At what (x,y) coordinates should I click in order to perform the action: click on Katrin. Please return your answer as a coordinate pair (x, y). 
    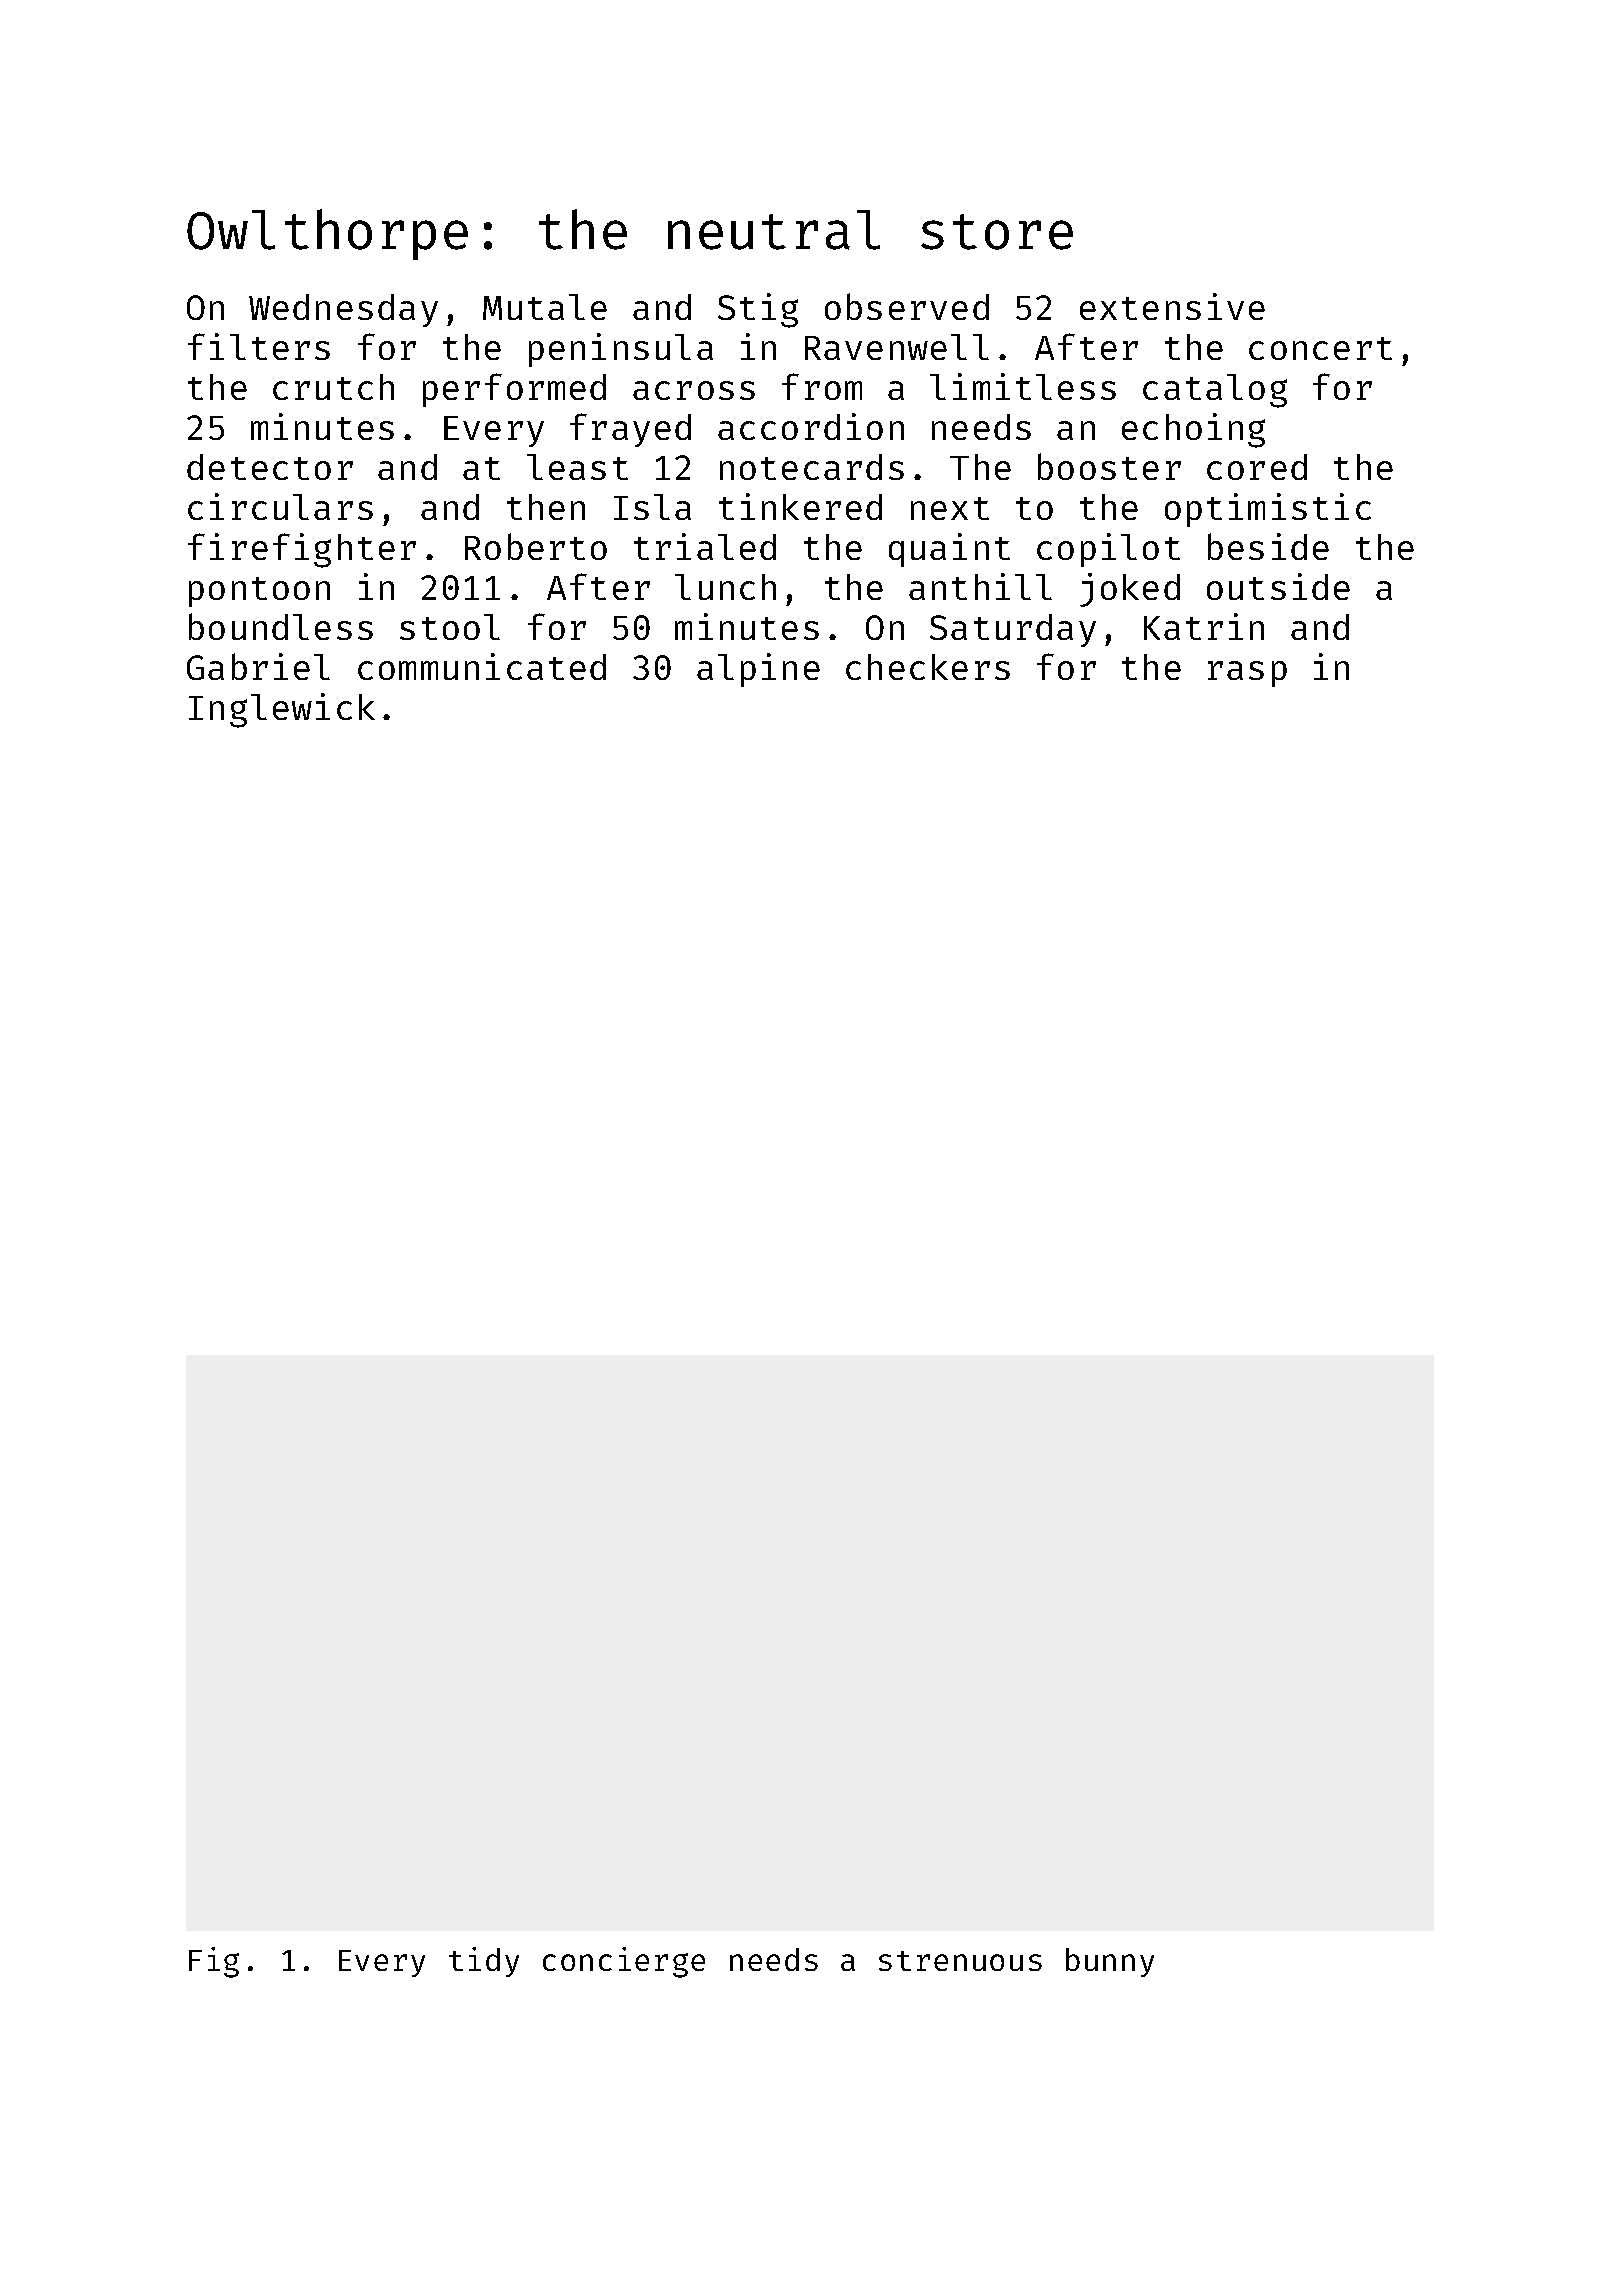
    Looking at the image, I should click on (1204, 626).
